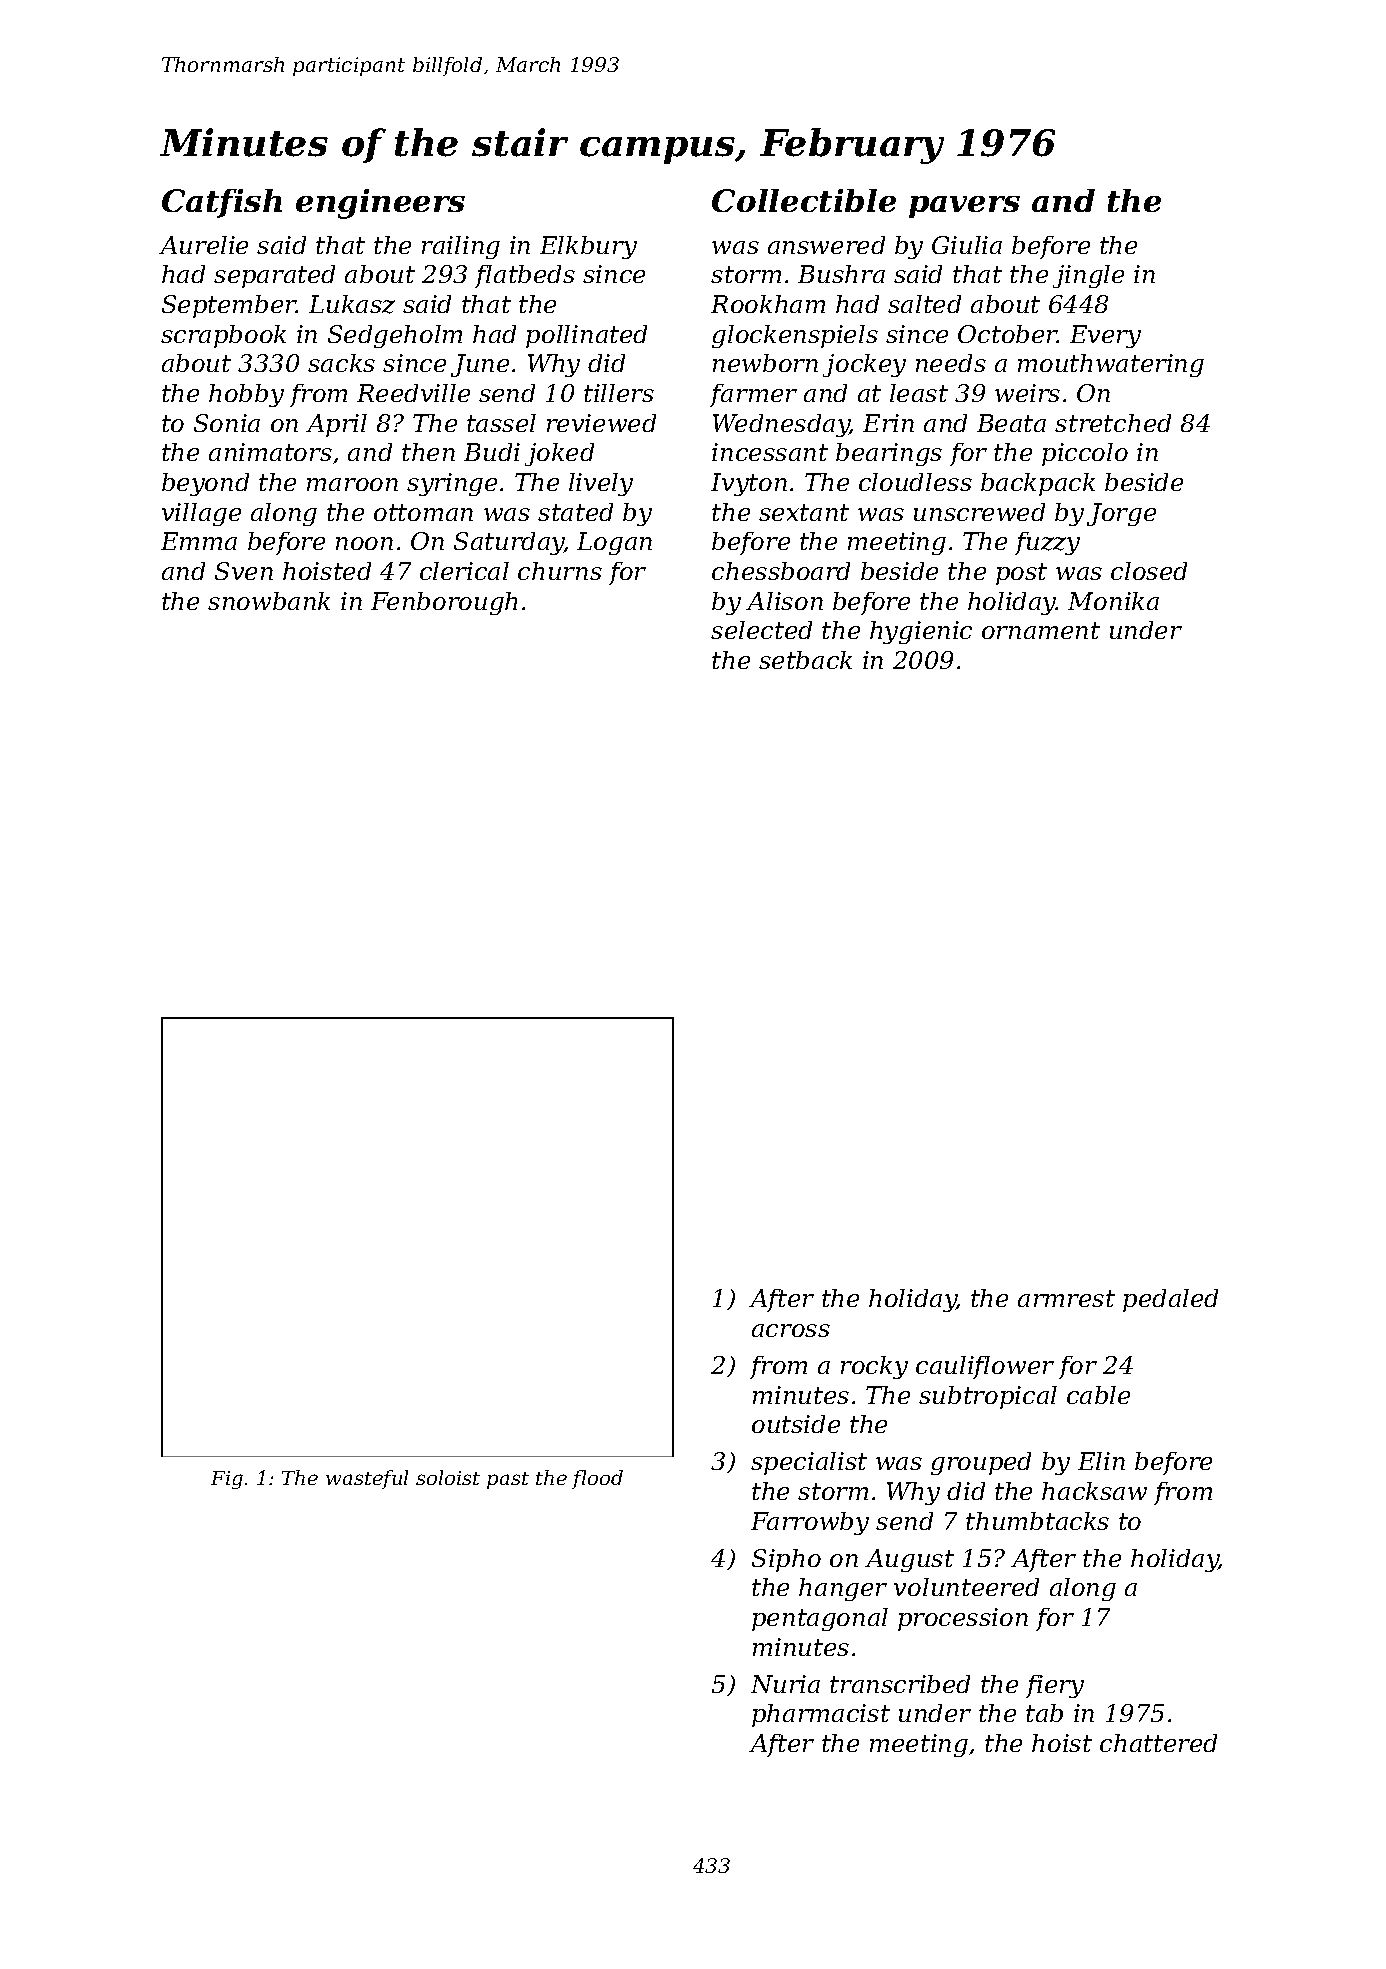 This screenshot has width=1386, height=1969. Describe the element at coordinates (227, 1480) in the screenshot. I see `Fig` at that location.
